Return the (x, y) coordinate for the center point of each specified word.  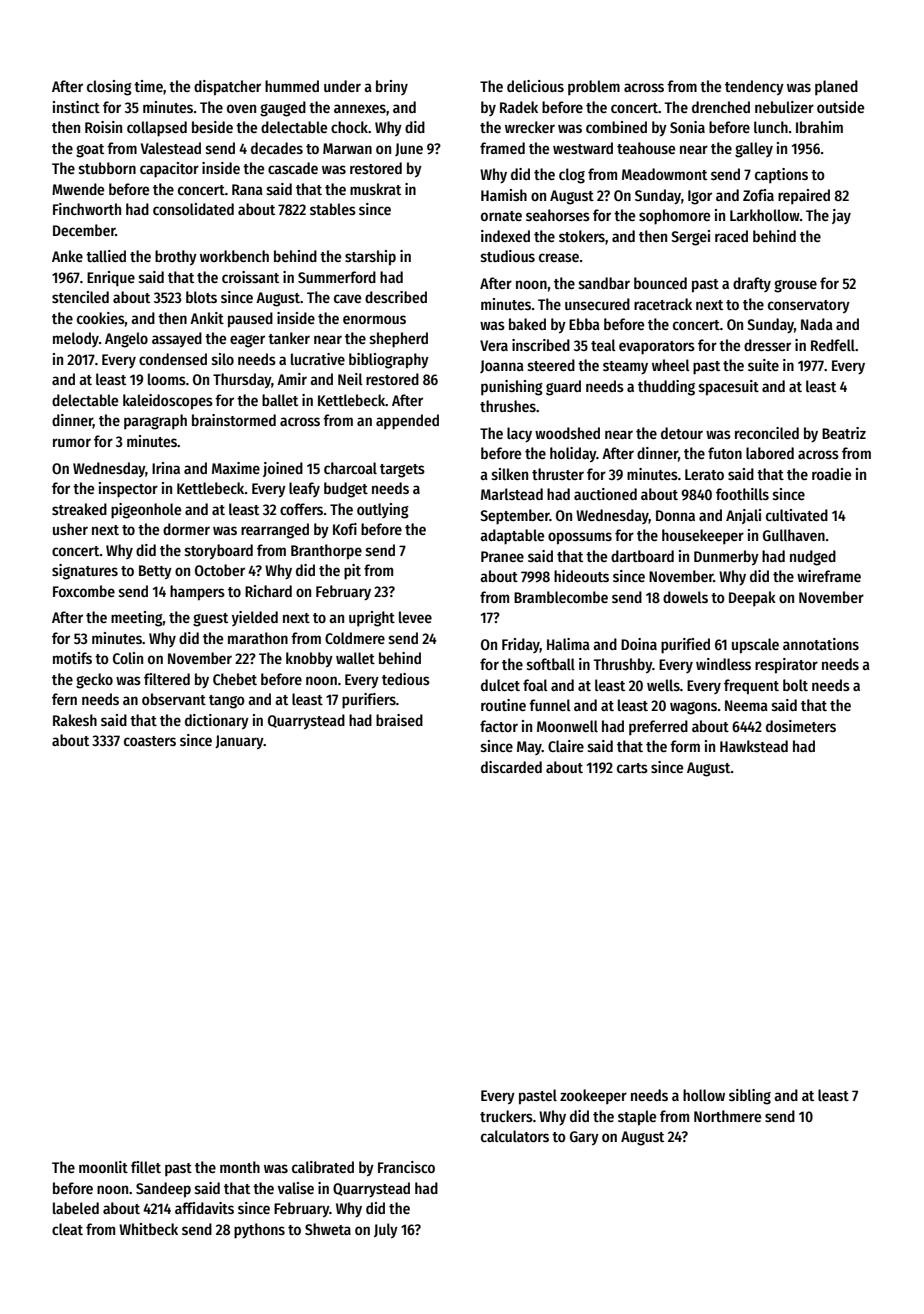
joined (283, 469)
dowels (685, 597)
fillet (146, 1167)
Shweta (328, 1229)
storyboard (219, 551)
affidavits (204, 1208)
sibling (750, 1097)
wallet (355, 658)
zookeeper (593, 1096)
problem (594, 87)
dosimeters (801, 726)
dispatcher (227, 88)
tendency (754, 87)
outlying (383, 511)
